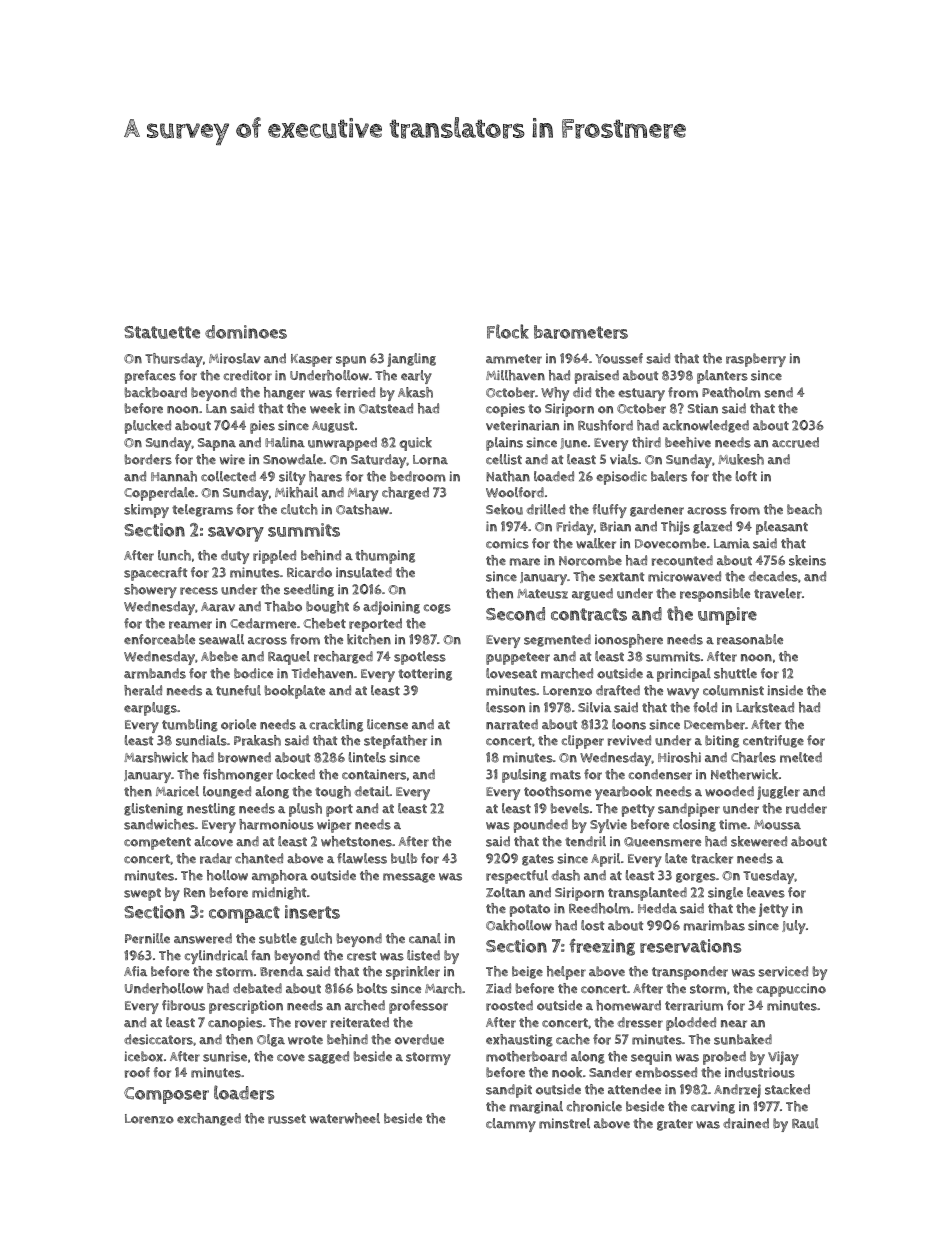  I want to click on Saturday, so click(379, 461).
